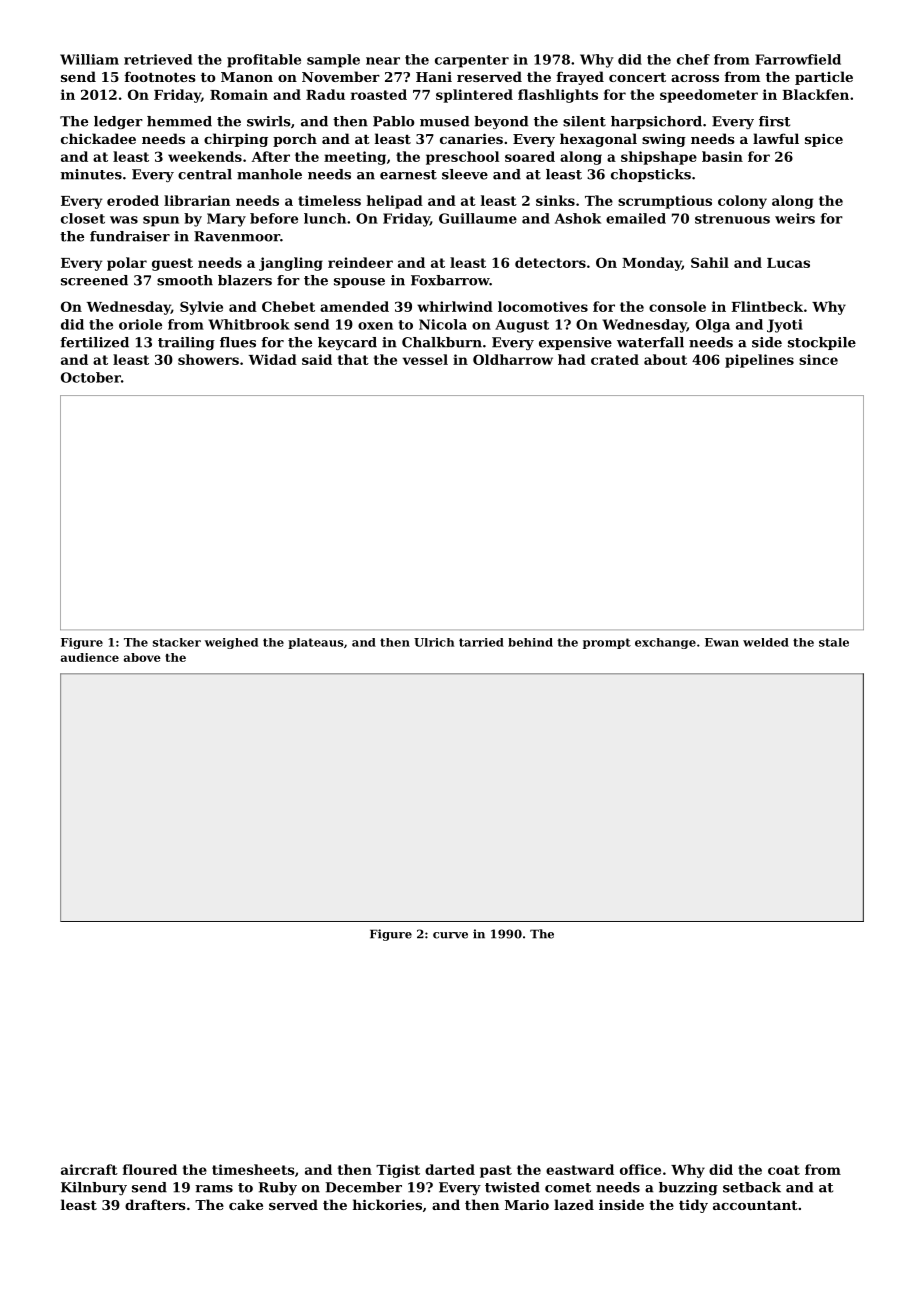  What do you see at coordinates (766, 642) in the image?
I see `welded` at bounding box center [766, 642].
